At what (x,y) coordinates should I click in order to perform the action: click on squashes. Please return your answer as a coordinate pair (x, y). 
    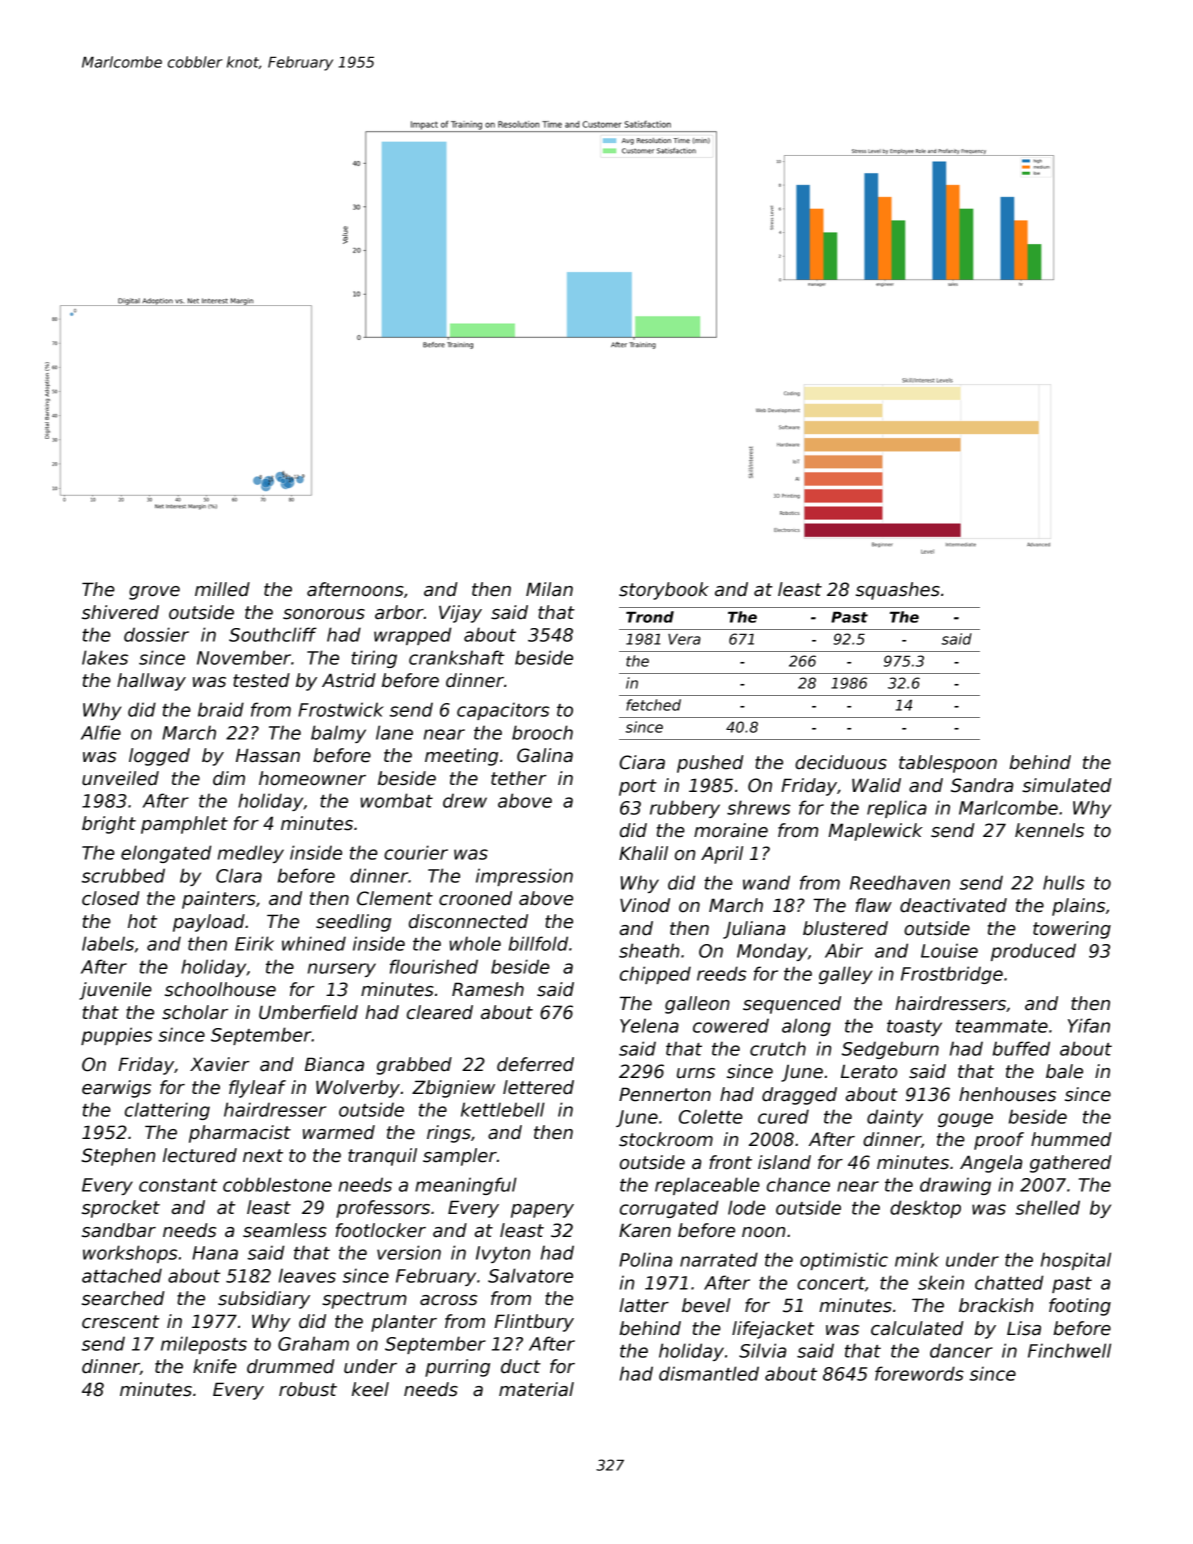
    Looking at the image, I should click on (898, 591).
